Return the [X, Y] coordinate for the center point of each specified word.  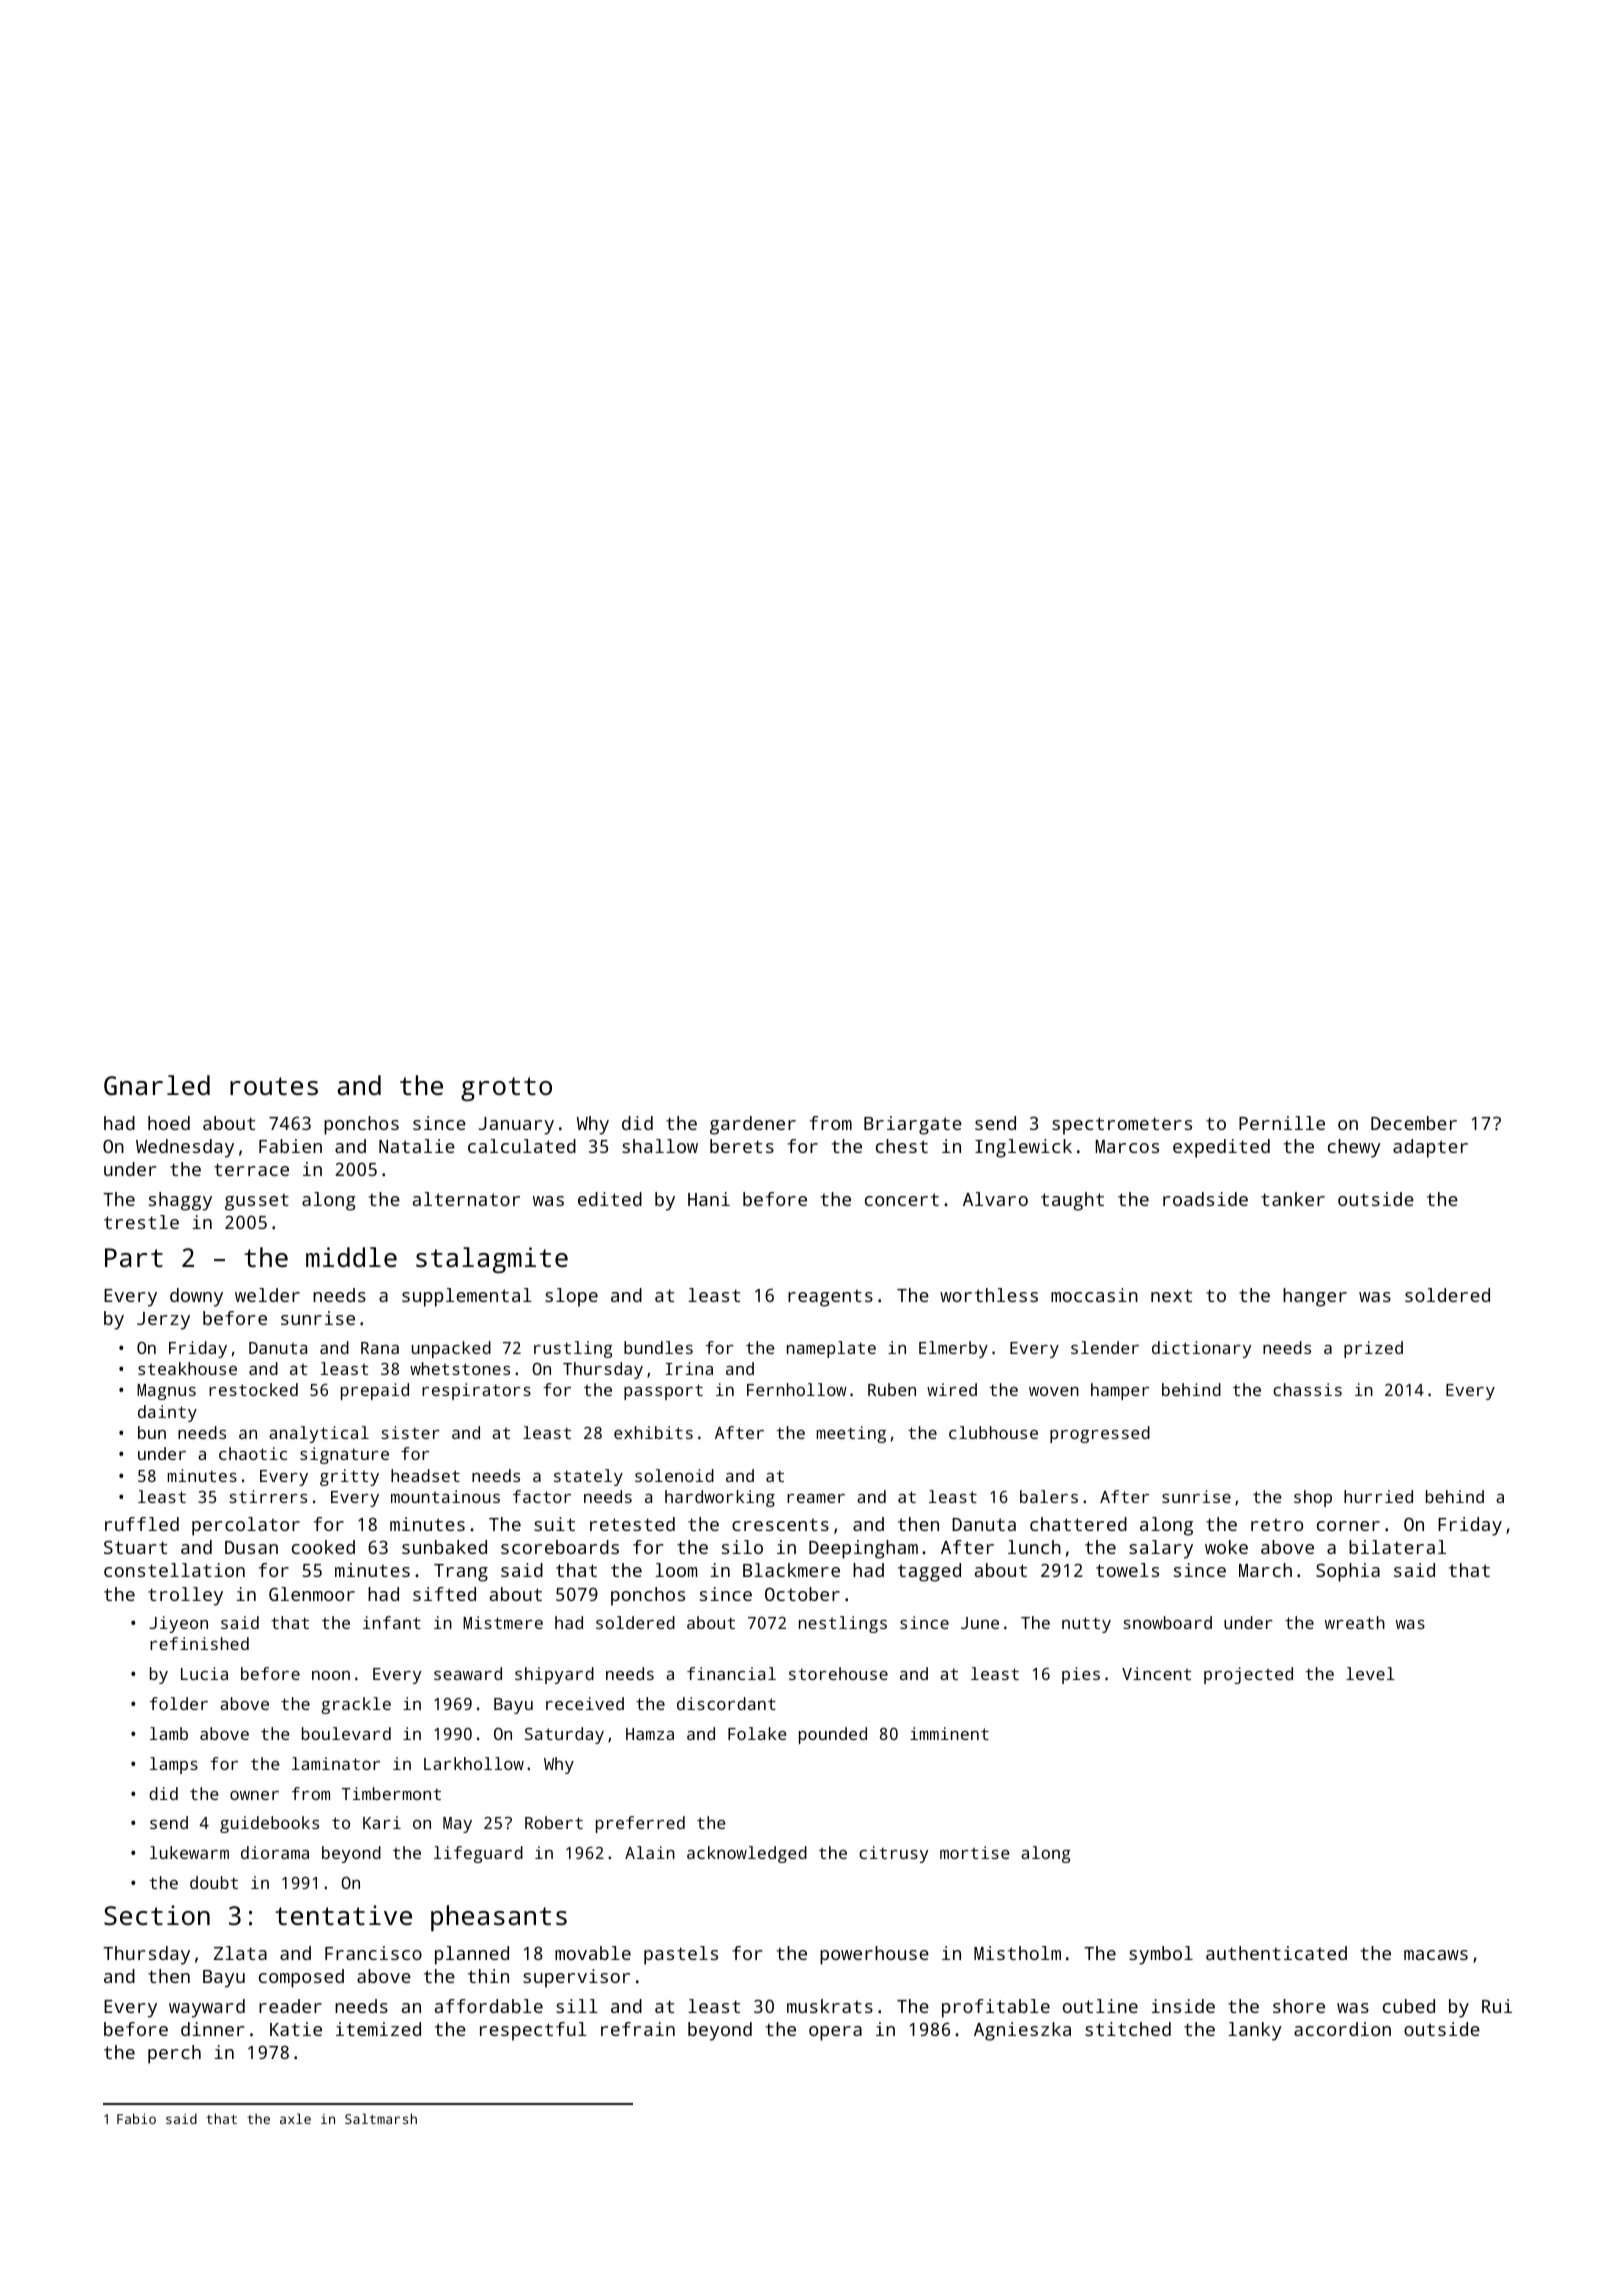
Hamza [650, 1734]
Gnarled [157, 1085]
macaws [1436, 1955]
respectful [533, 2031]
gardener [753, 1125]
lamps [174, 1765]
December [1414, 1123]
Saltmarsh [381, 2118]
